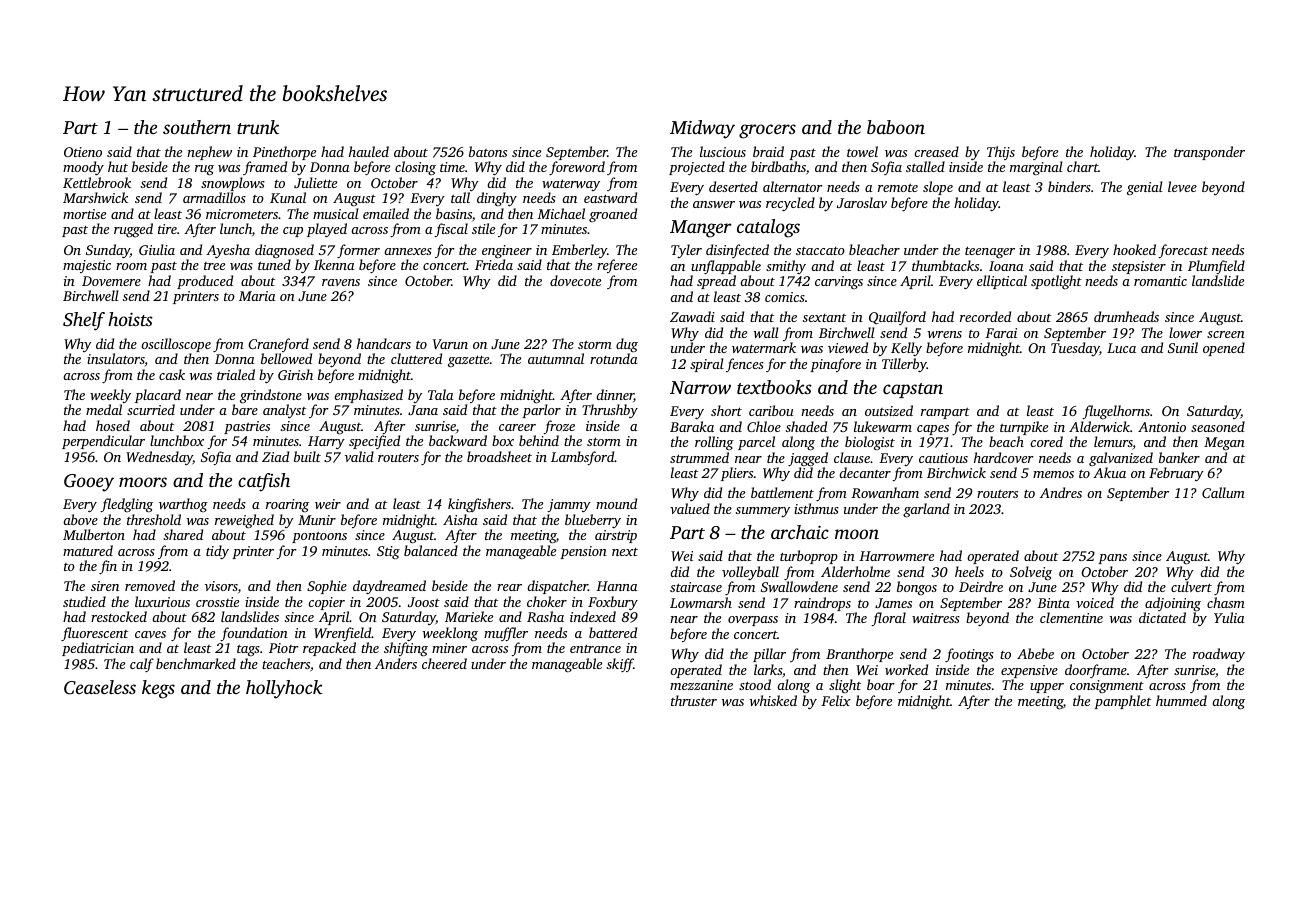 Image resolution: width=1308 pixels, height=924 pixels. Describe the element at coordinates (284, 689) in the screenshot. I see `hollyhock` at that location.
